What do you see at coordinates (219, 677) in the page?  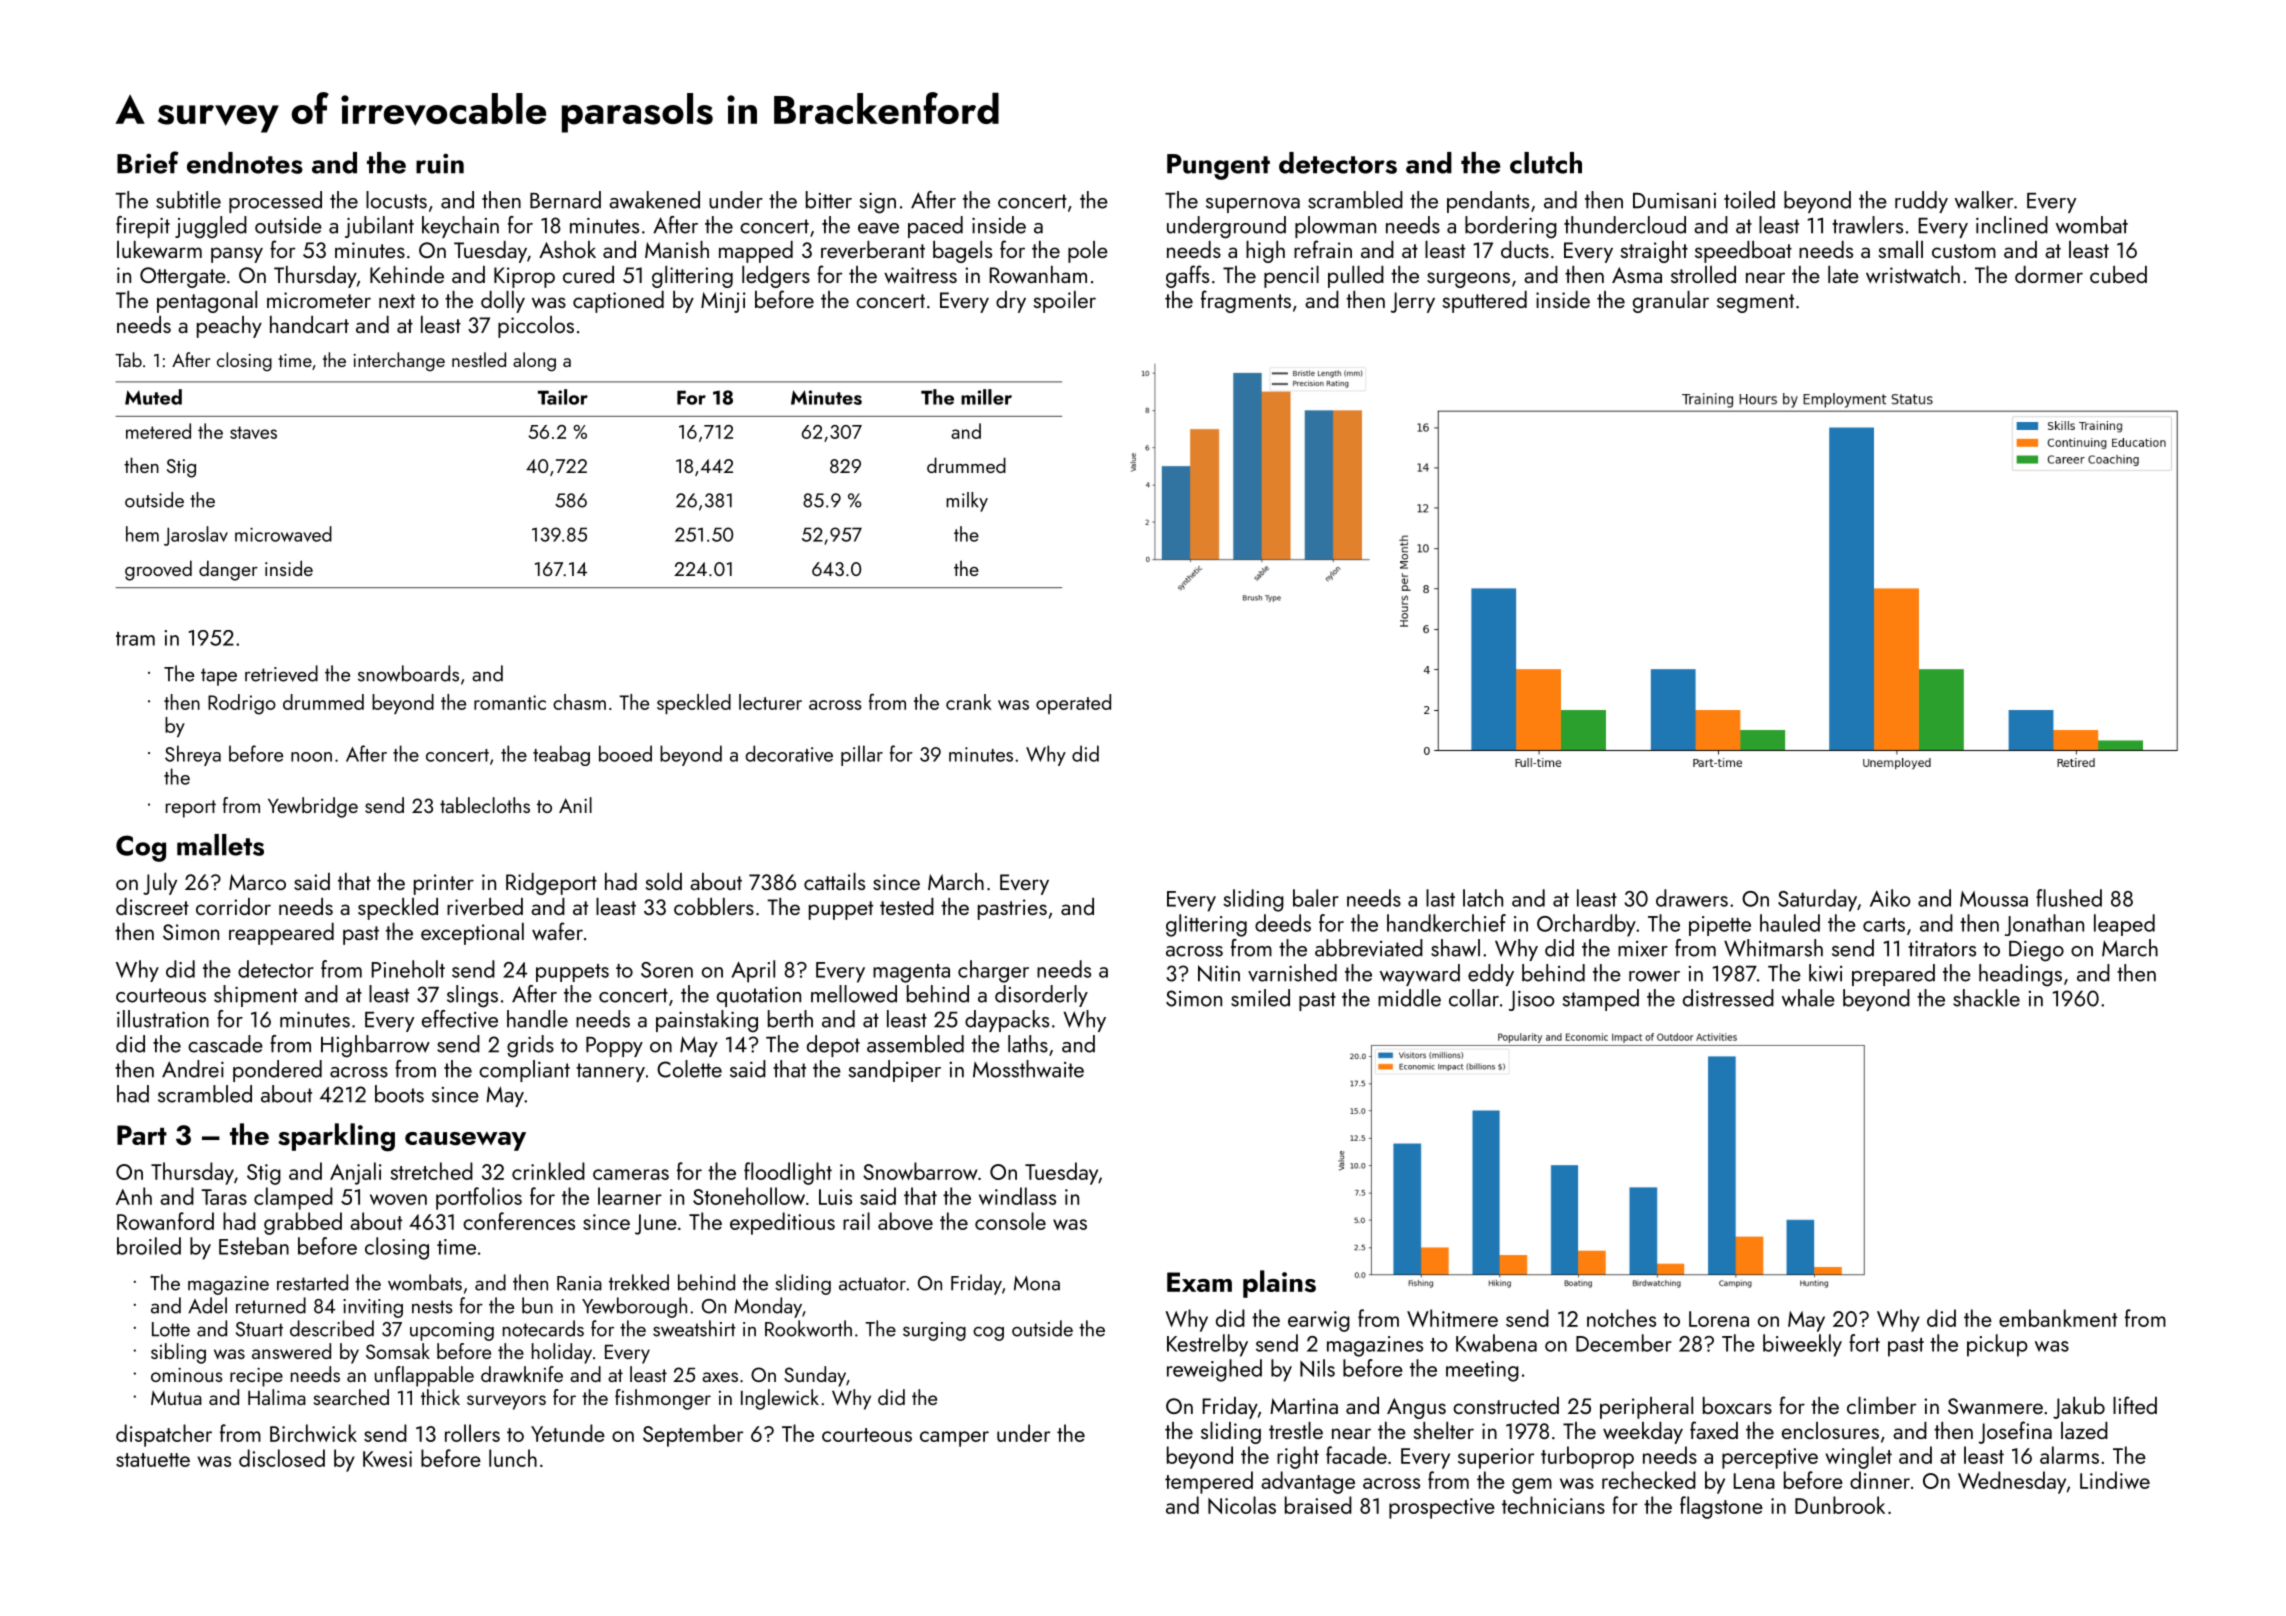 I see `tape` at bounding box center [219, 677].
